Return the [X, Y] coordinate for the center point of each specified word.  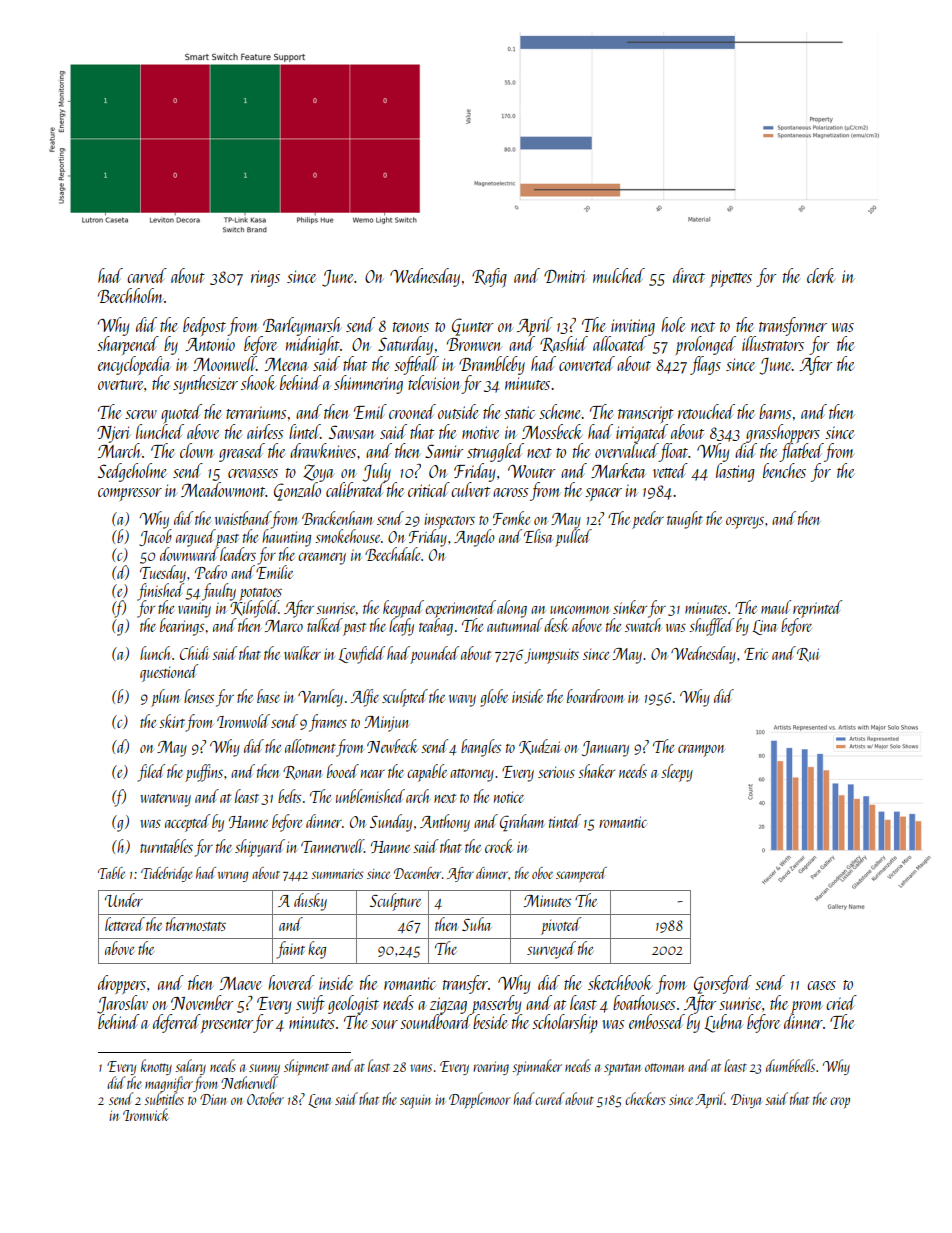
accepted [187, 823]
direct [689, 275]
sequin [415, 1102]
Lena [319, 1101]
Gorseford [723, 984]
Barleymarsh [301, 326]
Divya [746, 1101]
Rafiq [489, 278]
